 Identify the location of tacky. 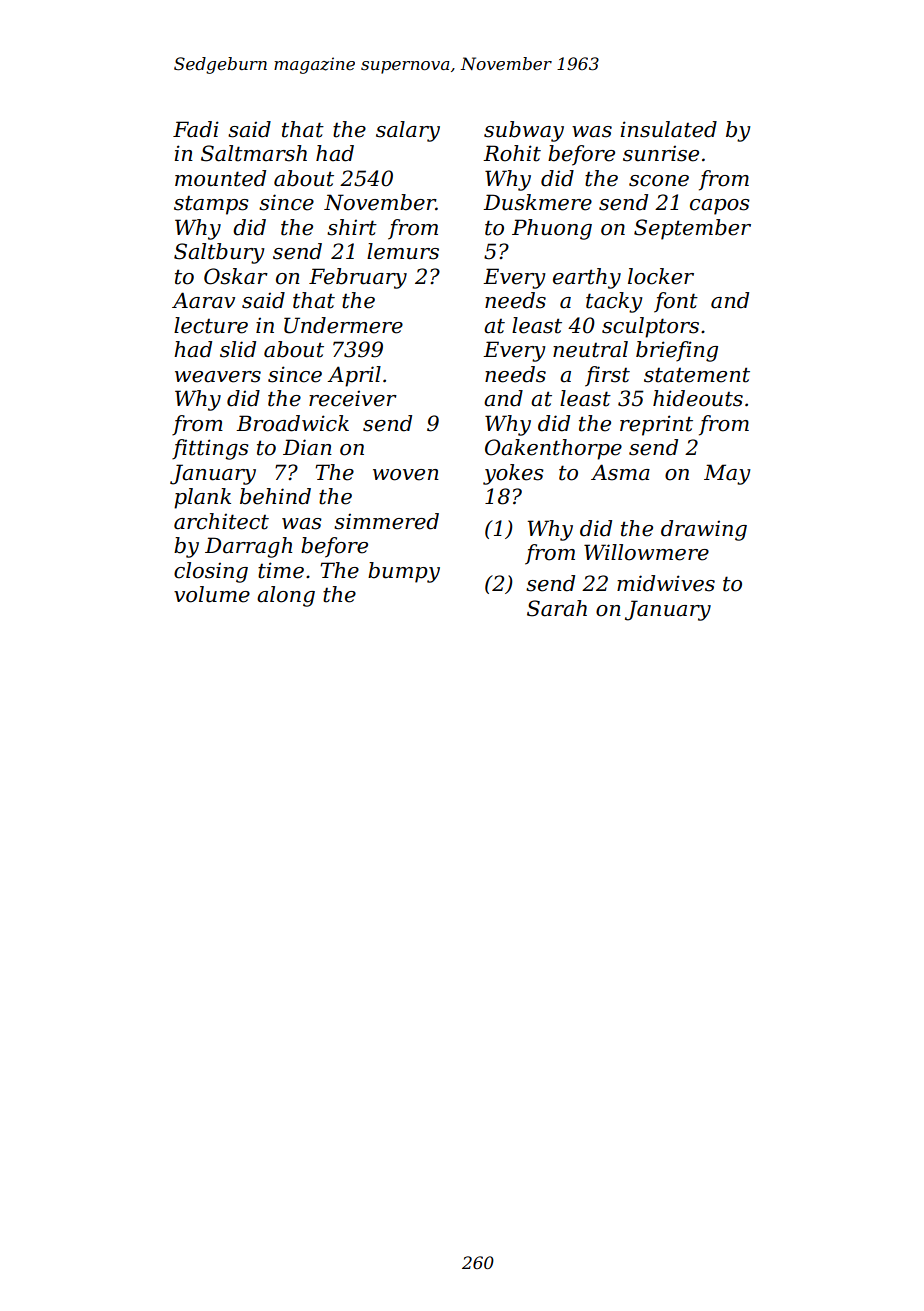
(614, 302).
